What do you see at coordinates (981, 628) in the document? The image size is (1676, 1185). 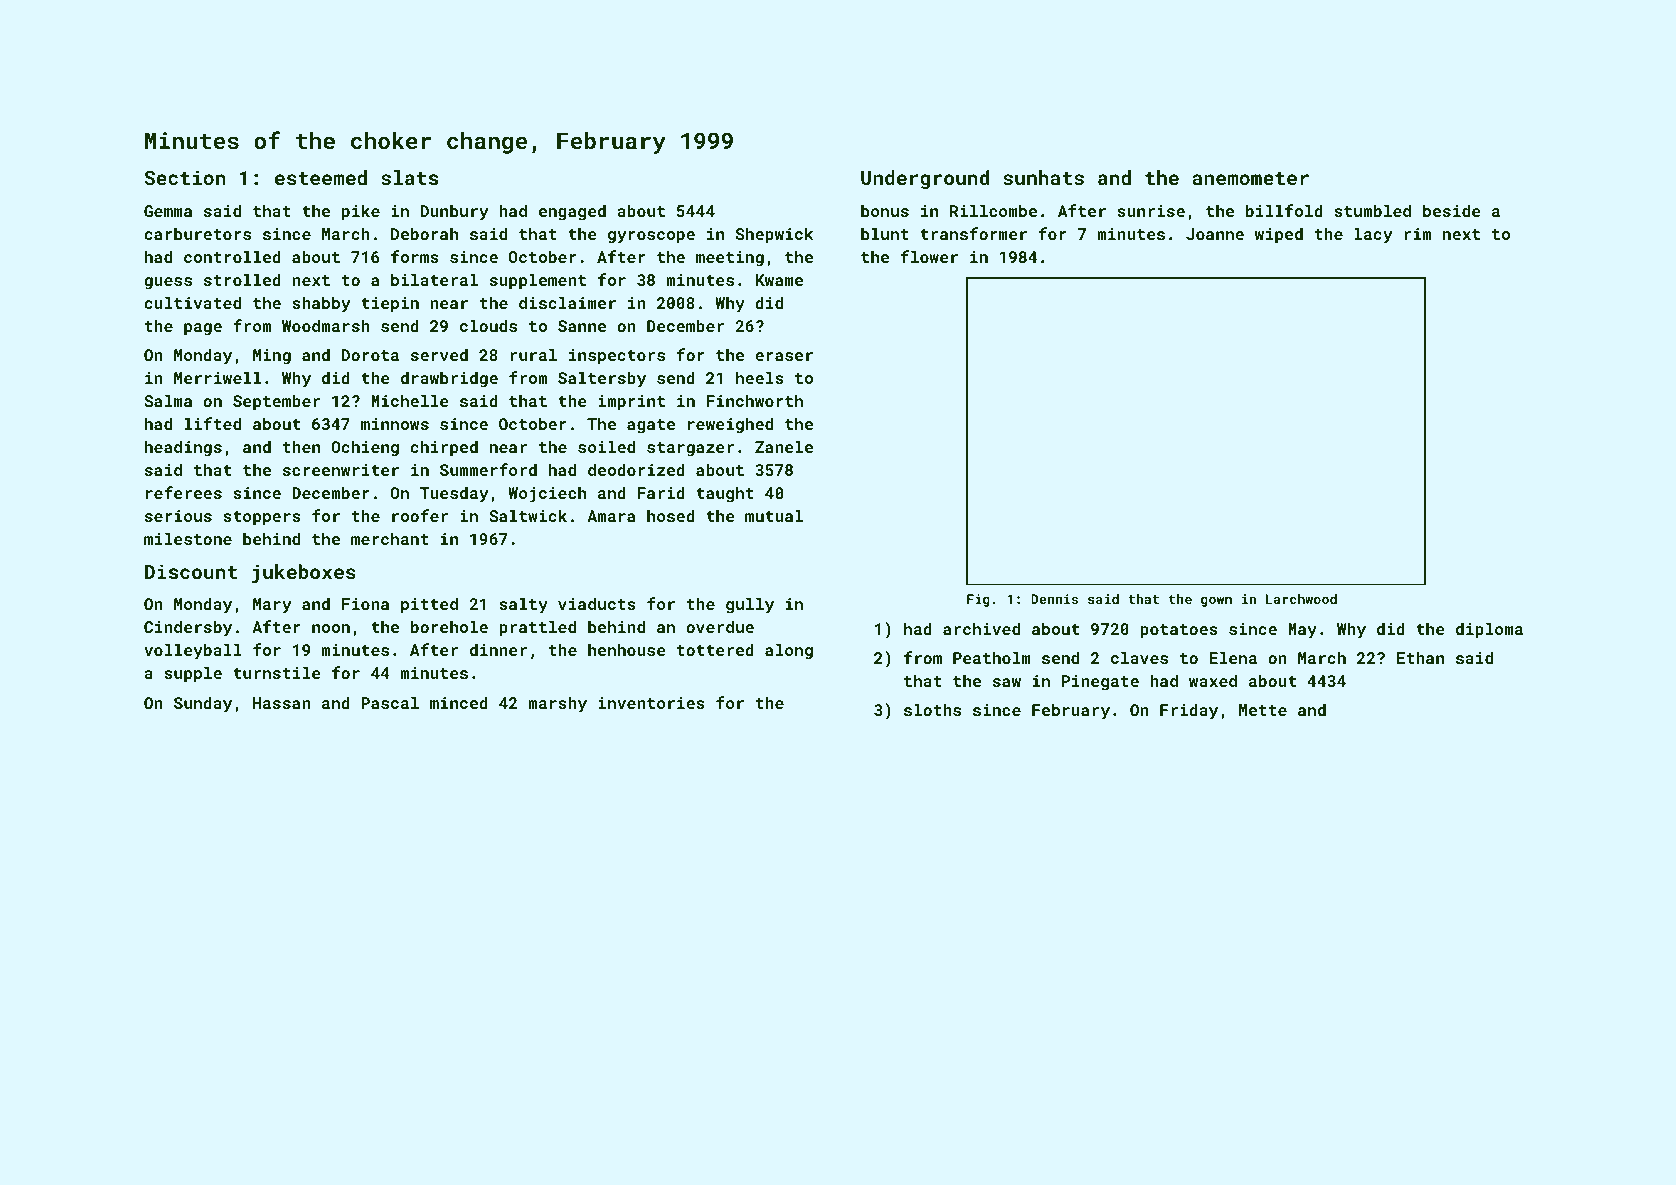 I see `archived` at bounding box center [981, 628].
